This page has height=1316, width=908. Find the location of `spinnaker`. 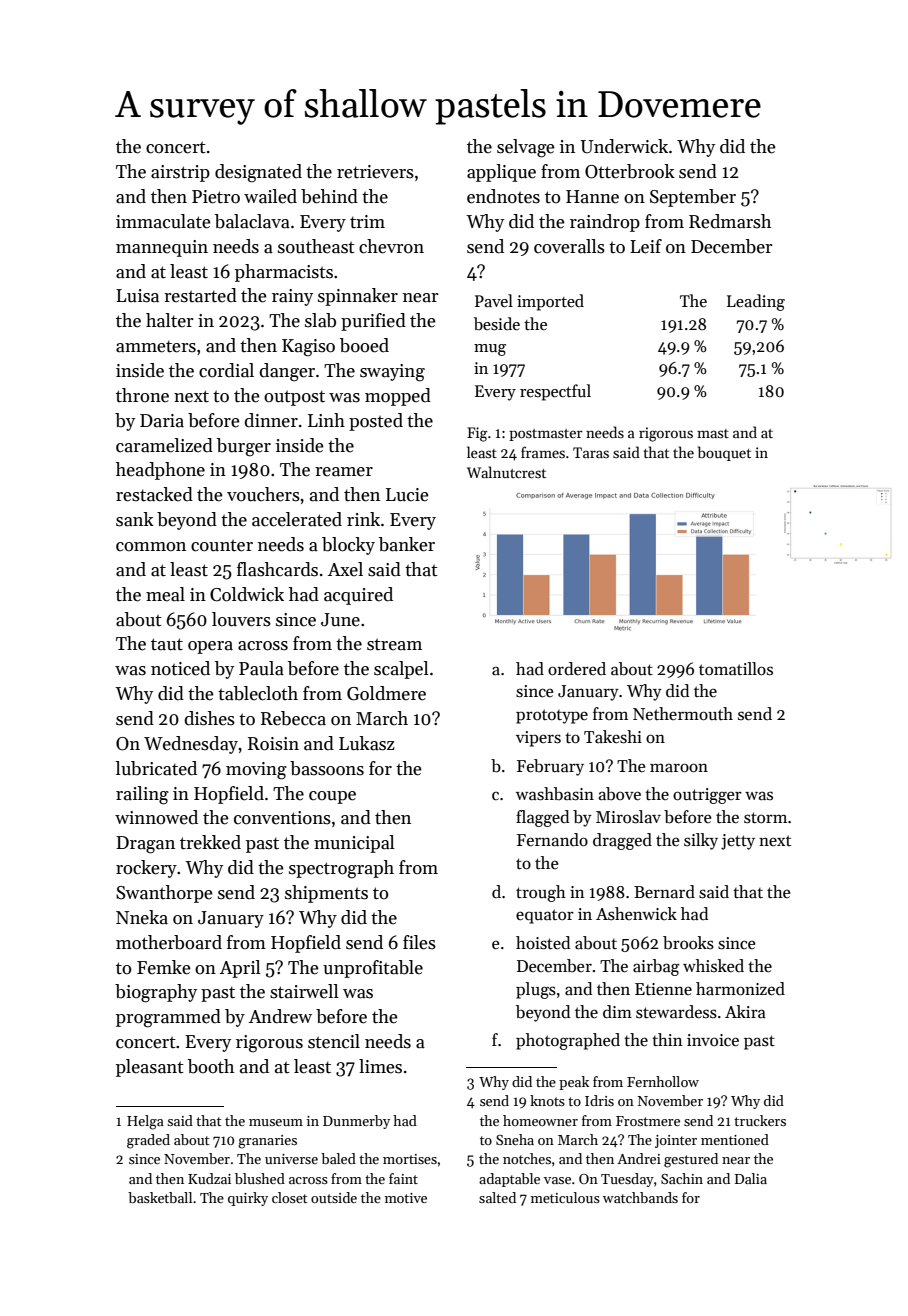

spinnaker is located at coordinates (358, 297).
